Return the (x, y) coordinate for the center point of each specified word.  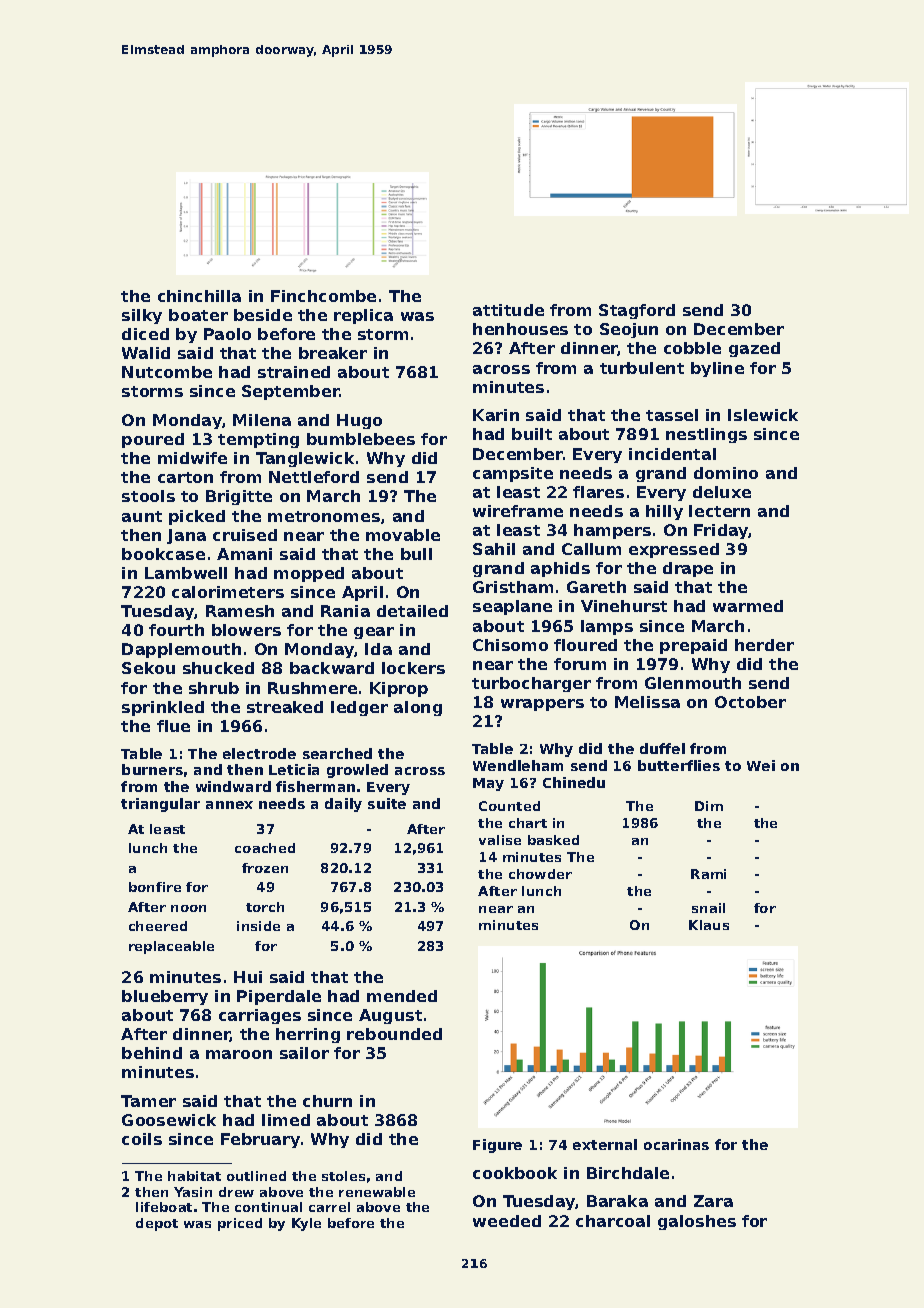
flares (598, 492)
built (532, 434)
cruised (245, 535)
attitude (508, 310)
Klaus (709, 925)
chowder (540, 874)
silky (142, 316)
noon (188, 908)
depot (157, 1224)
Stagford (637, 311)
